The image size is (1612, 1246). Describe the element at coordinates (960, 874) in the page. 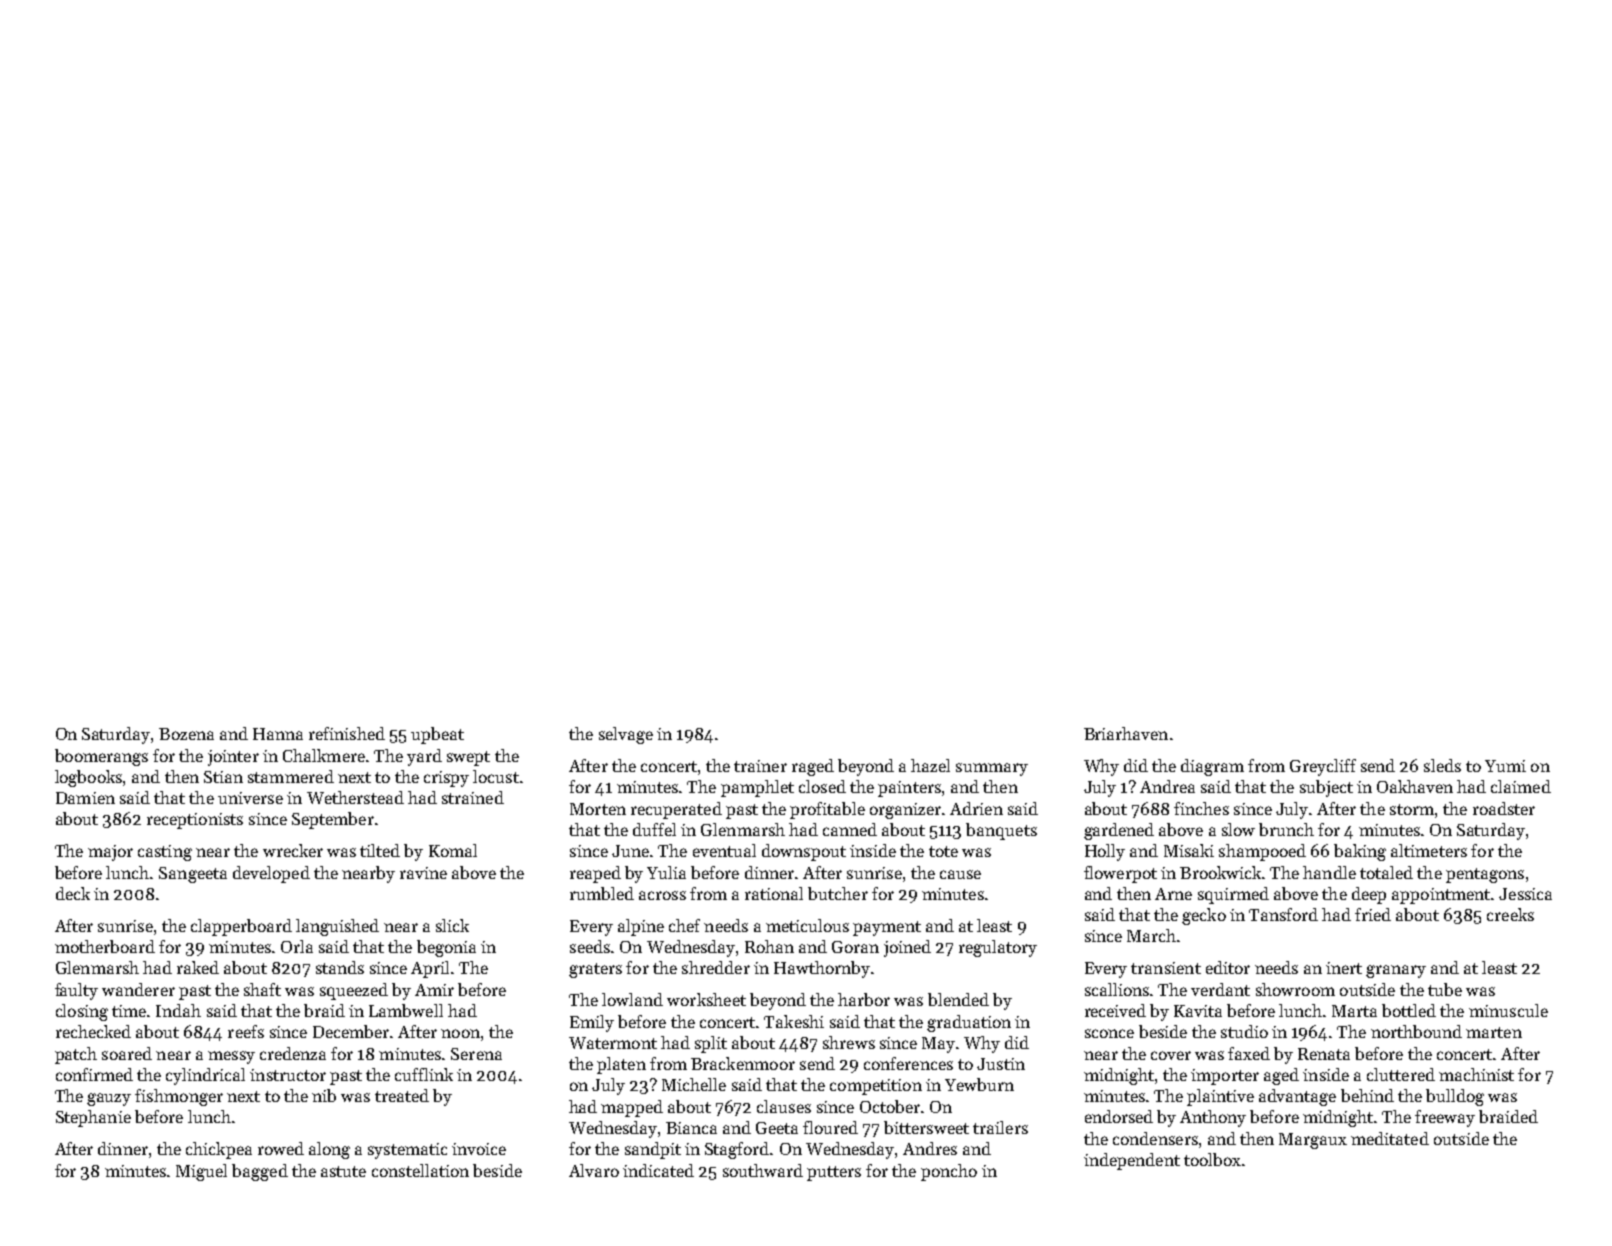

I see `cause` at that location.
